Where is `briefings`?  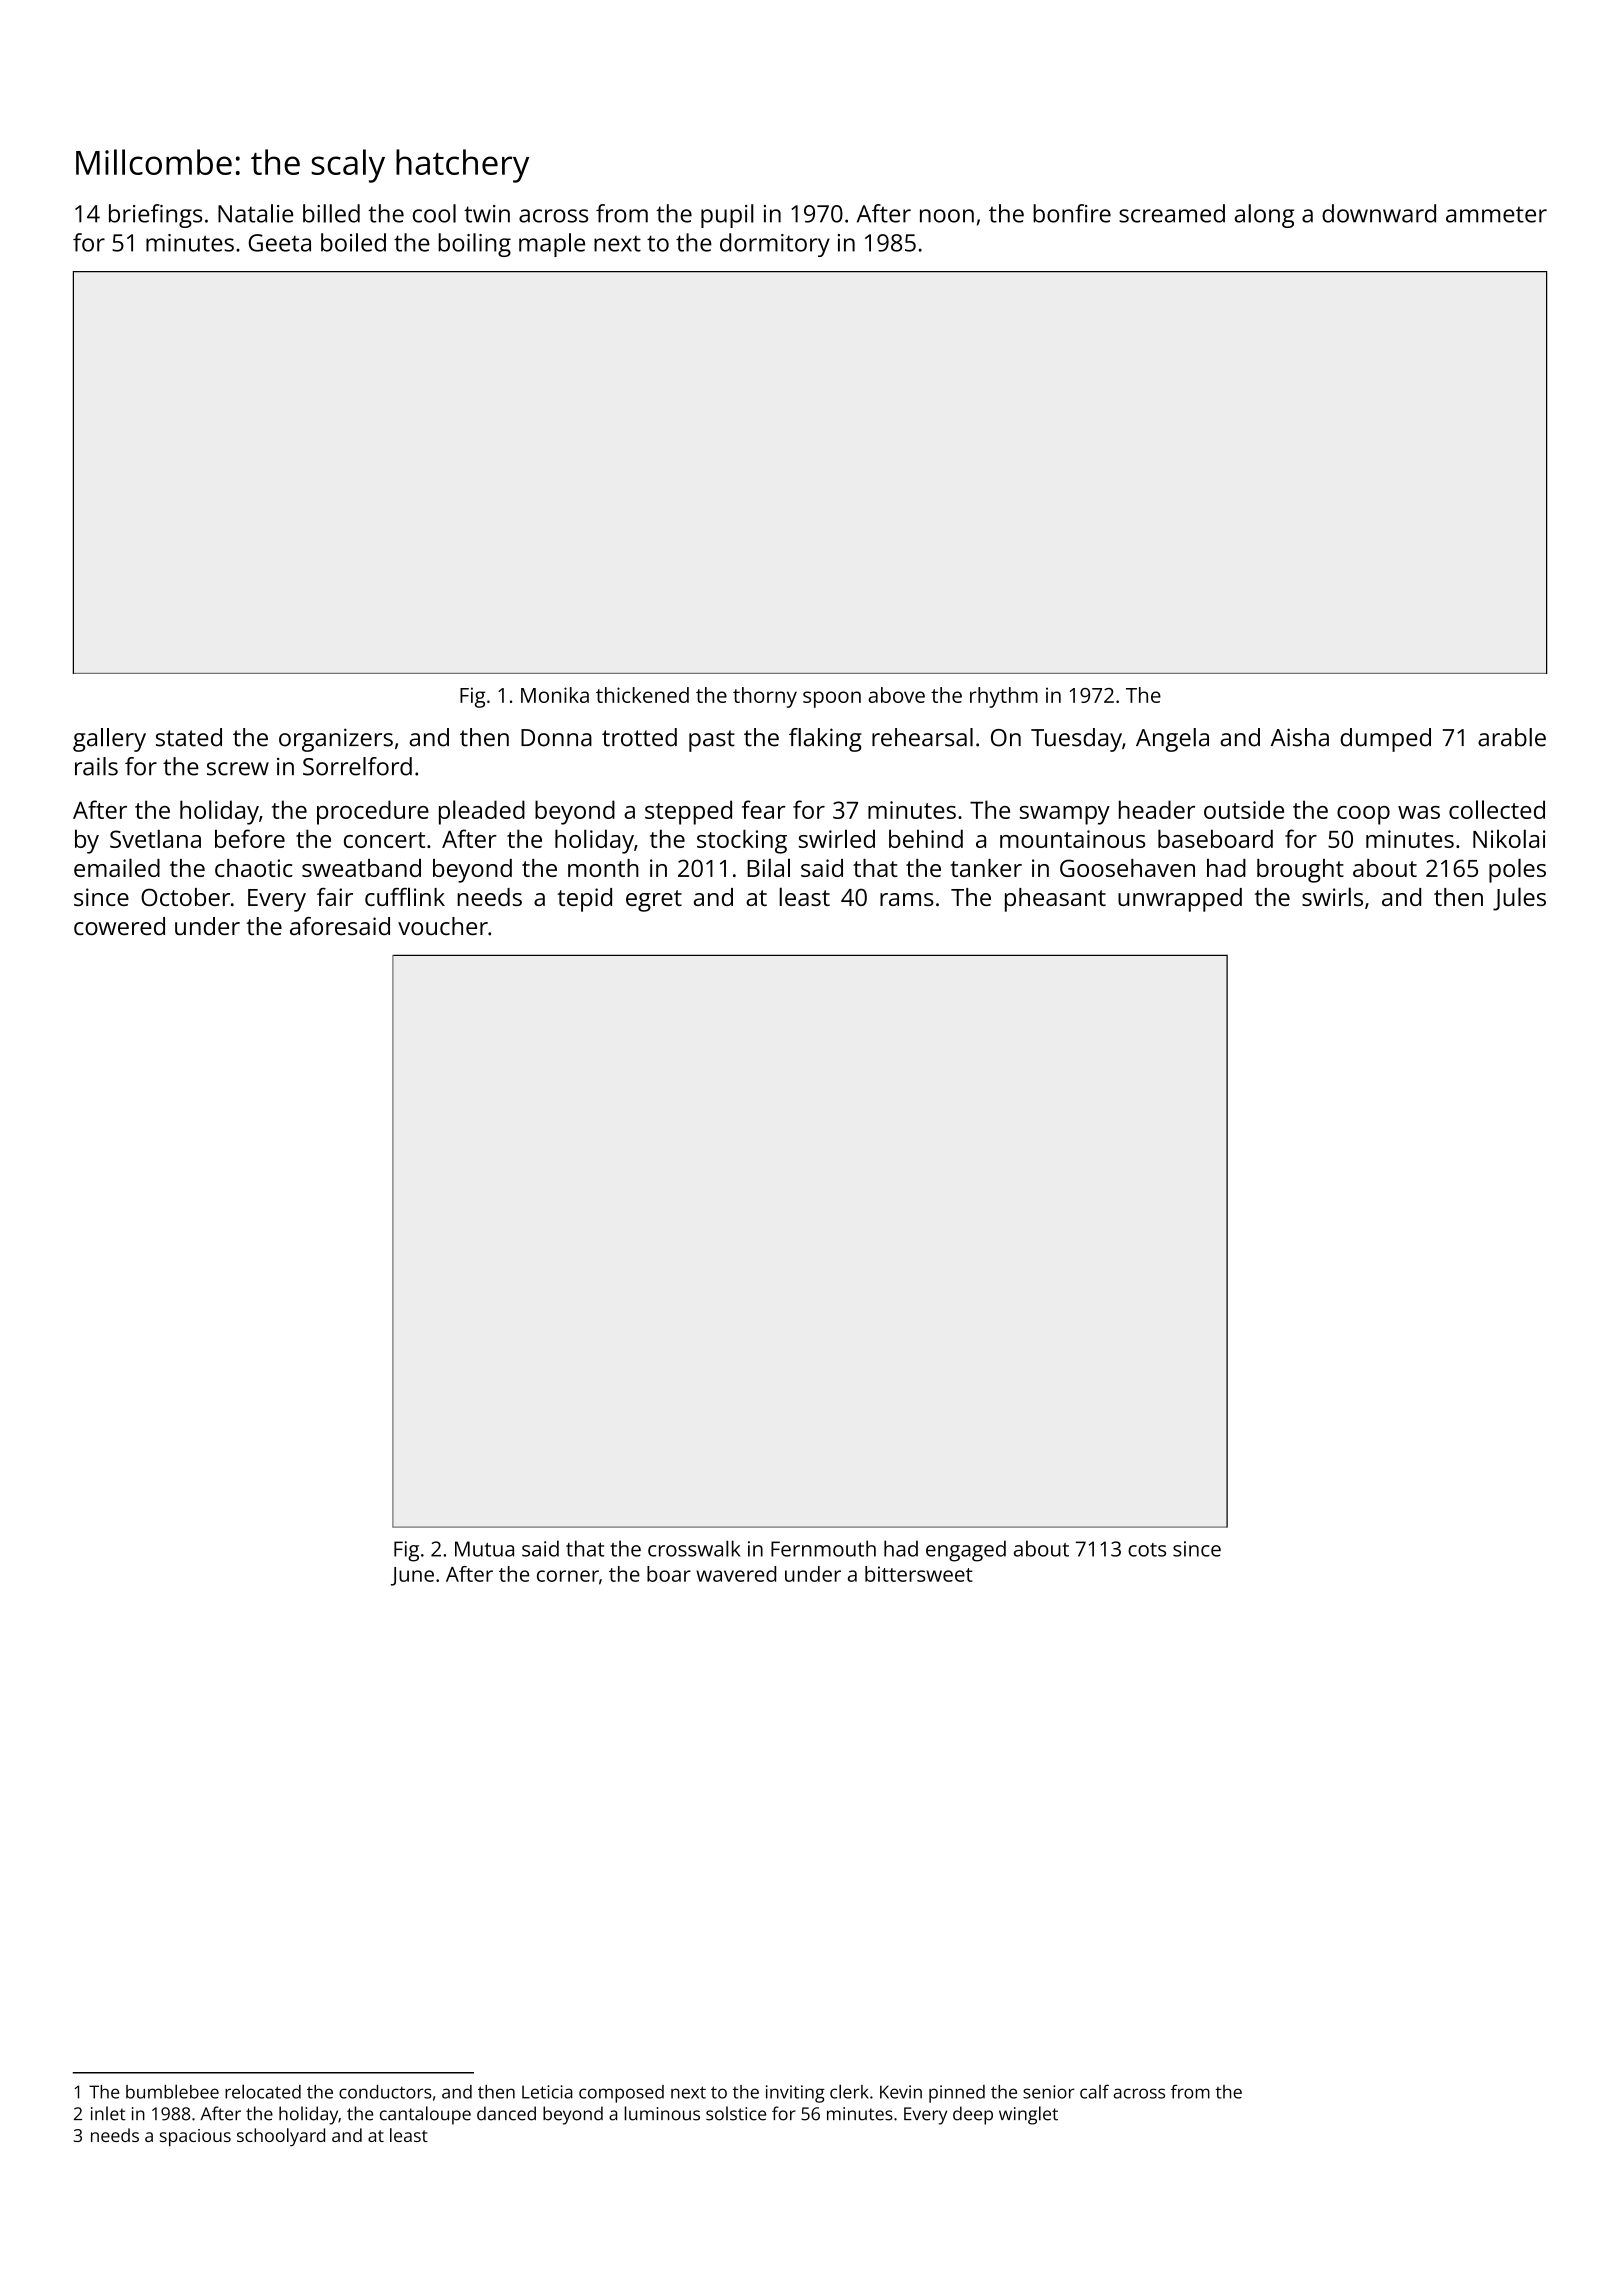 briefings is located at coordinates (155, 216).
